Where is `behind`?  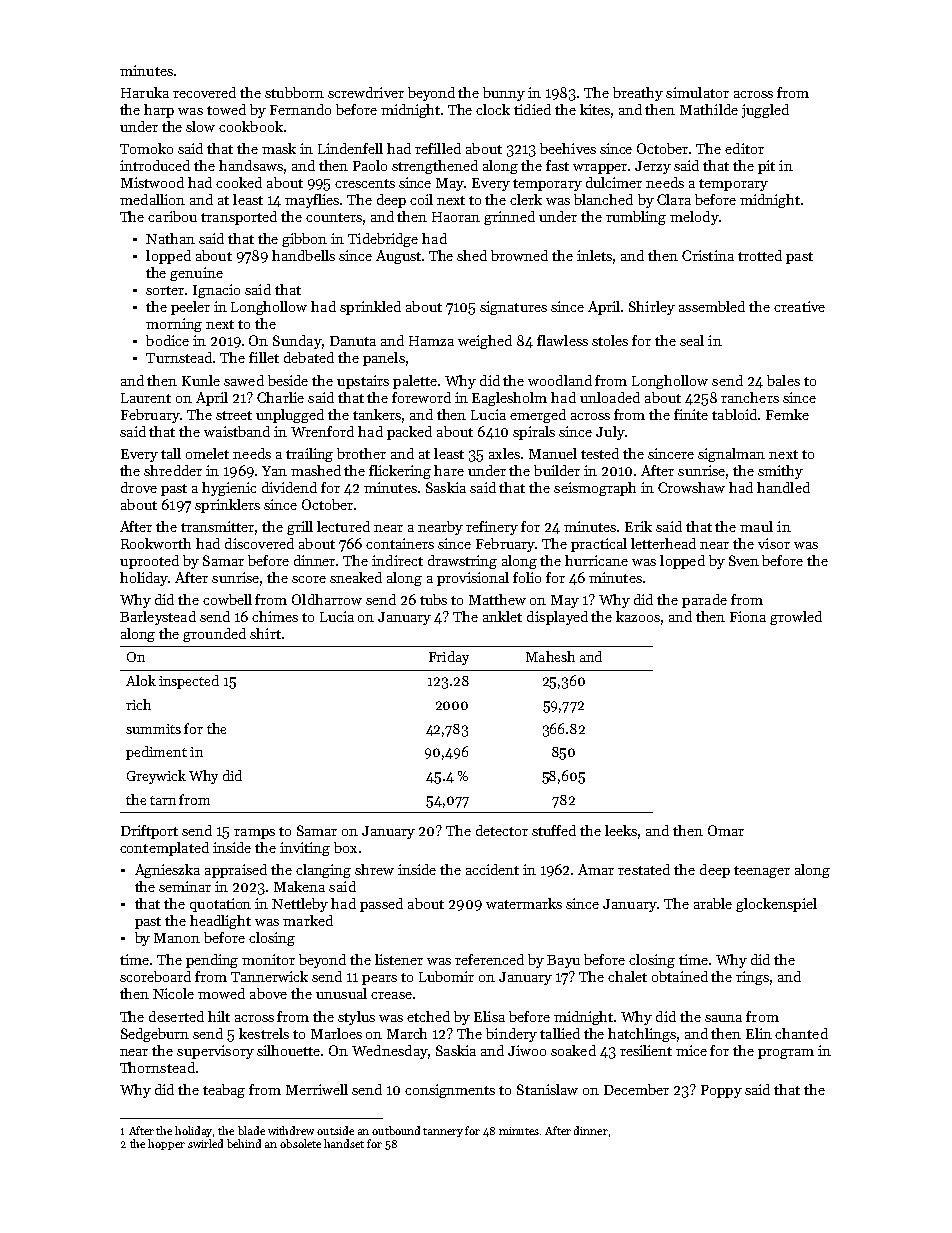
behind is located at coordinates (244, 1143).
